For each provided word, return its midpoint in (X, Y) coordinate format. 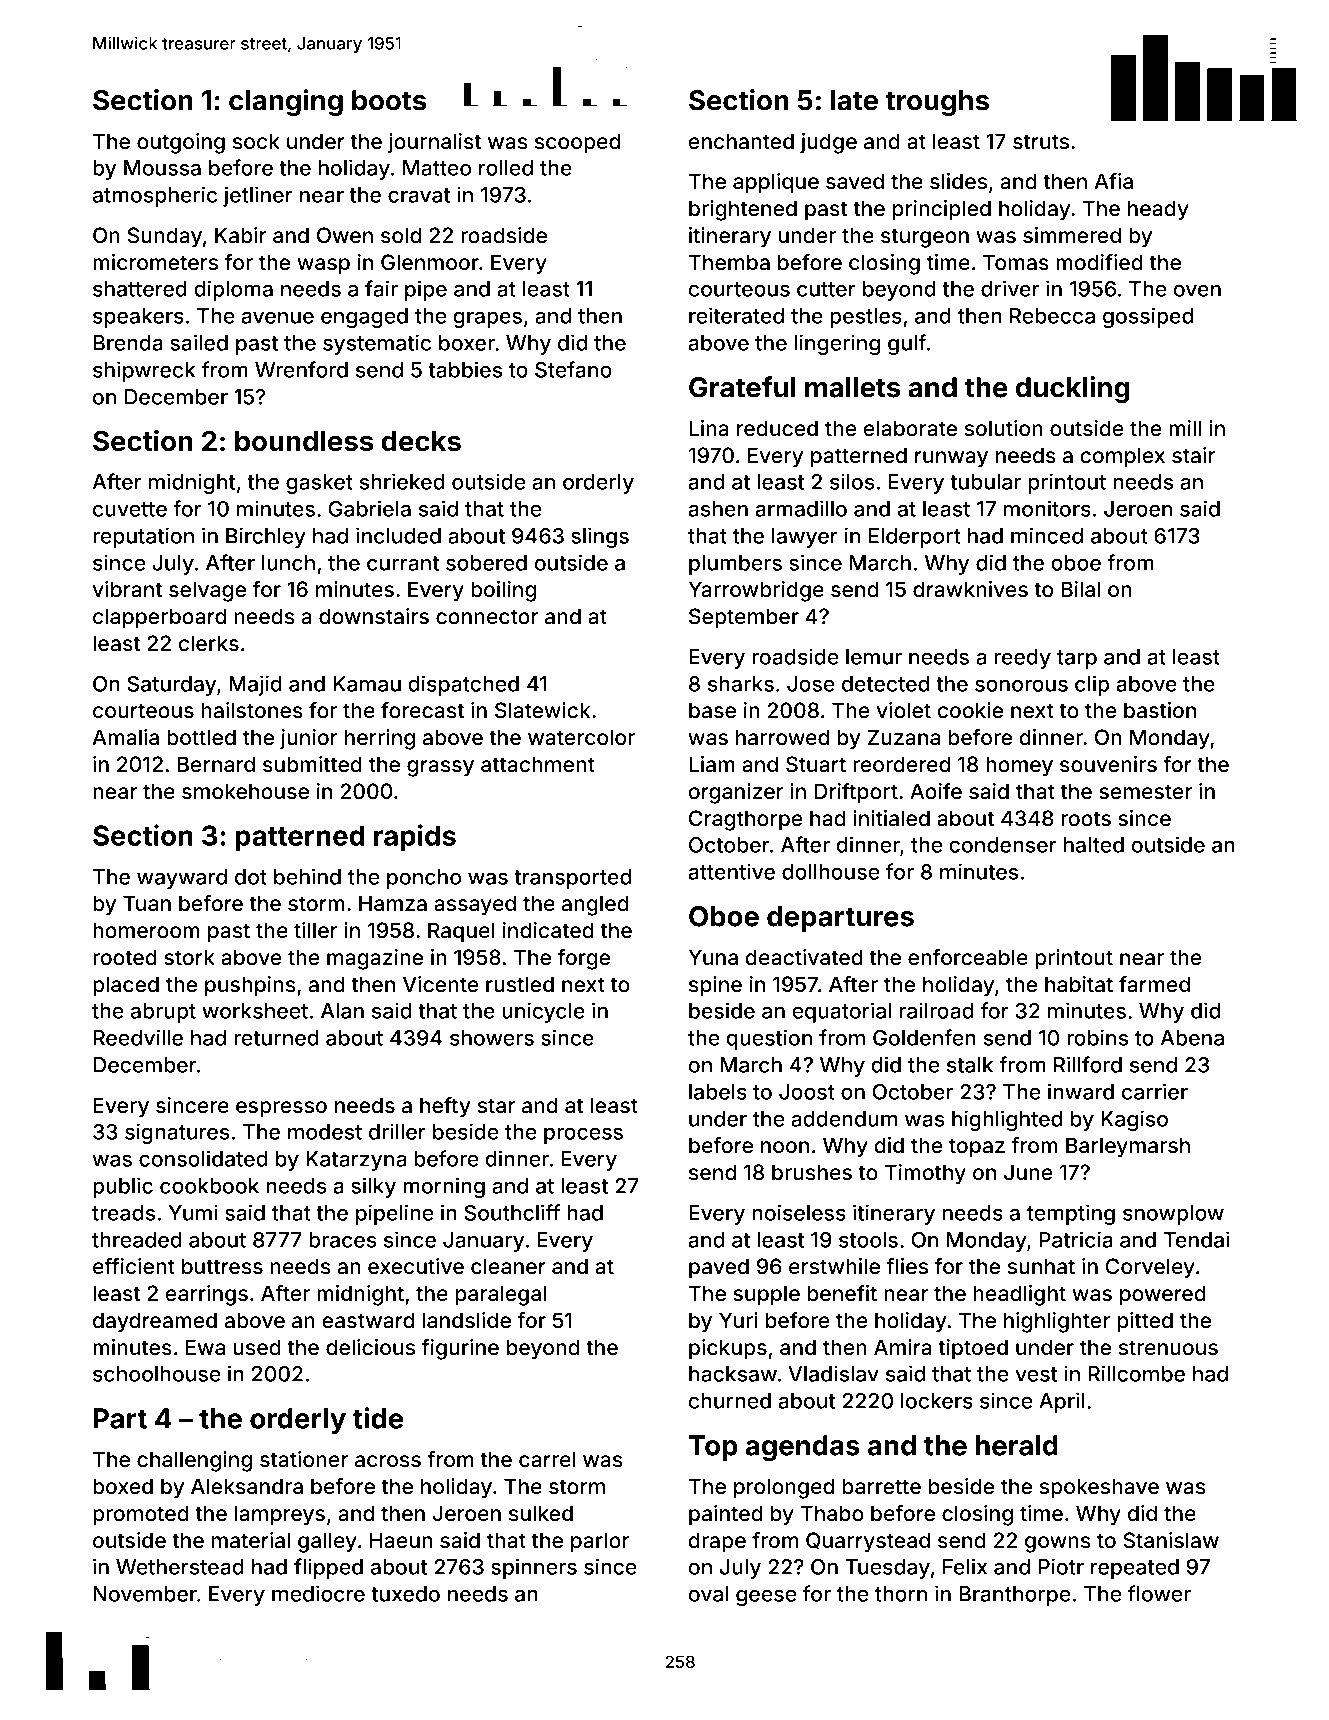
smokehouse (245, 791)
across (388, 1461)
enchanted (741, 141)
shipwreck (144, 371)
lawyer (805, 538)
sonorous (1021, 686)
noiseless (799, 1212)
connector (487, 616)
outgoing (181, 143)
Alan (342, 1011)
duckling (1072, 389)
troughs (937, 103)
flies (907, 1266)
